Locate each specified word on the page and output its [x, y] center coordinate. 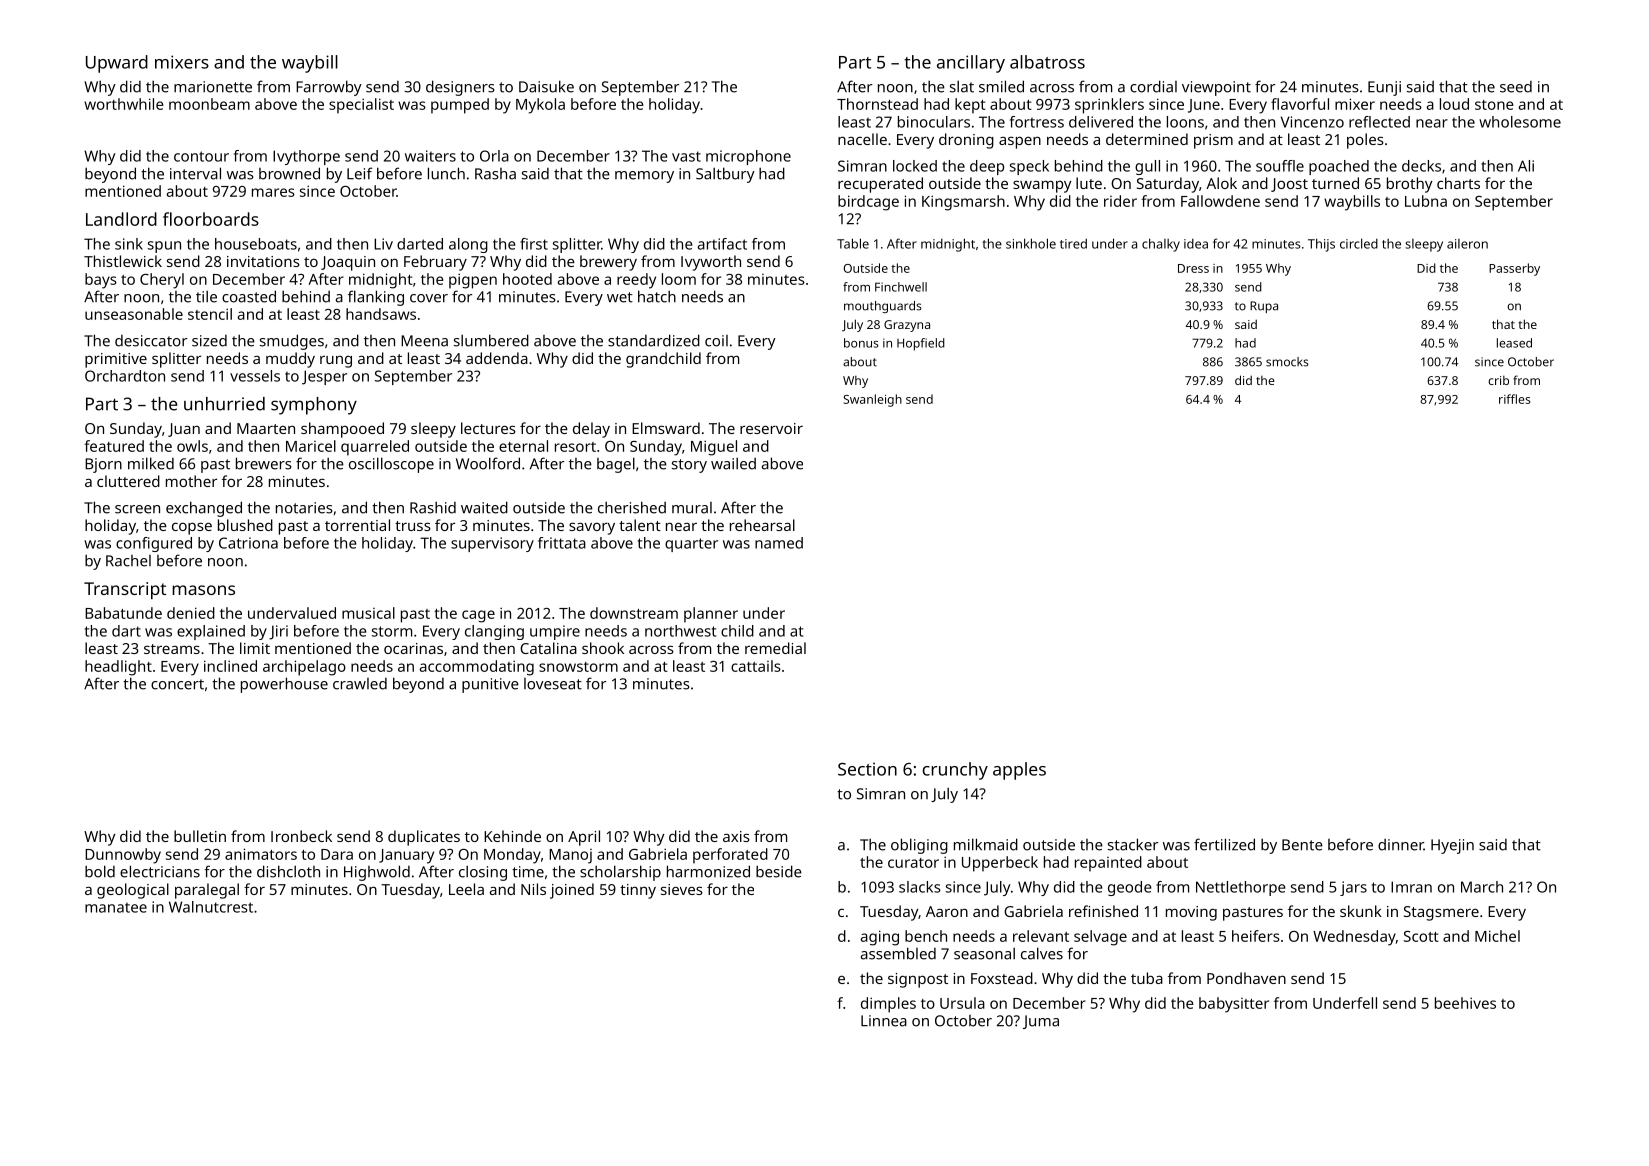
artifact [722, 244]
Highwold [377, 873]
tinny [638, 891]
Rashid [433, 507]
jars [1353, 888]
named [779, 543]
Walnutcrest [211, 907]
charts [1458, 183]
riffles [1514, 399]
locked [915, 166]
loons [1185, 122]
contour [201, 156]
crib [1498, 380]
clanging [494, 632]
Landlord [121, 219]
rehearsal [762, 525]
